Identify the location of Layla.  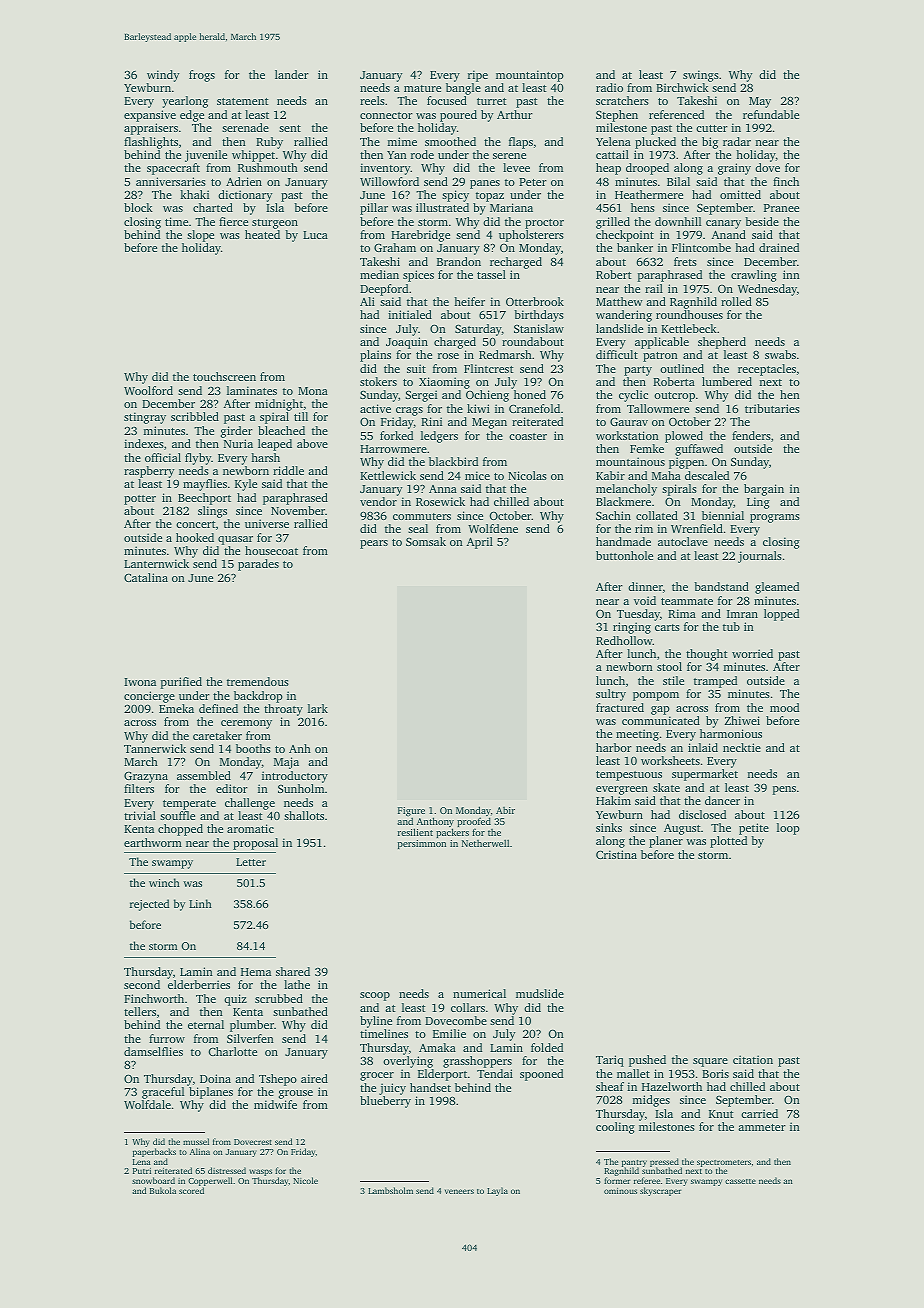
(497, 1191).
